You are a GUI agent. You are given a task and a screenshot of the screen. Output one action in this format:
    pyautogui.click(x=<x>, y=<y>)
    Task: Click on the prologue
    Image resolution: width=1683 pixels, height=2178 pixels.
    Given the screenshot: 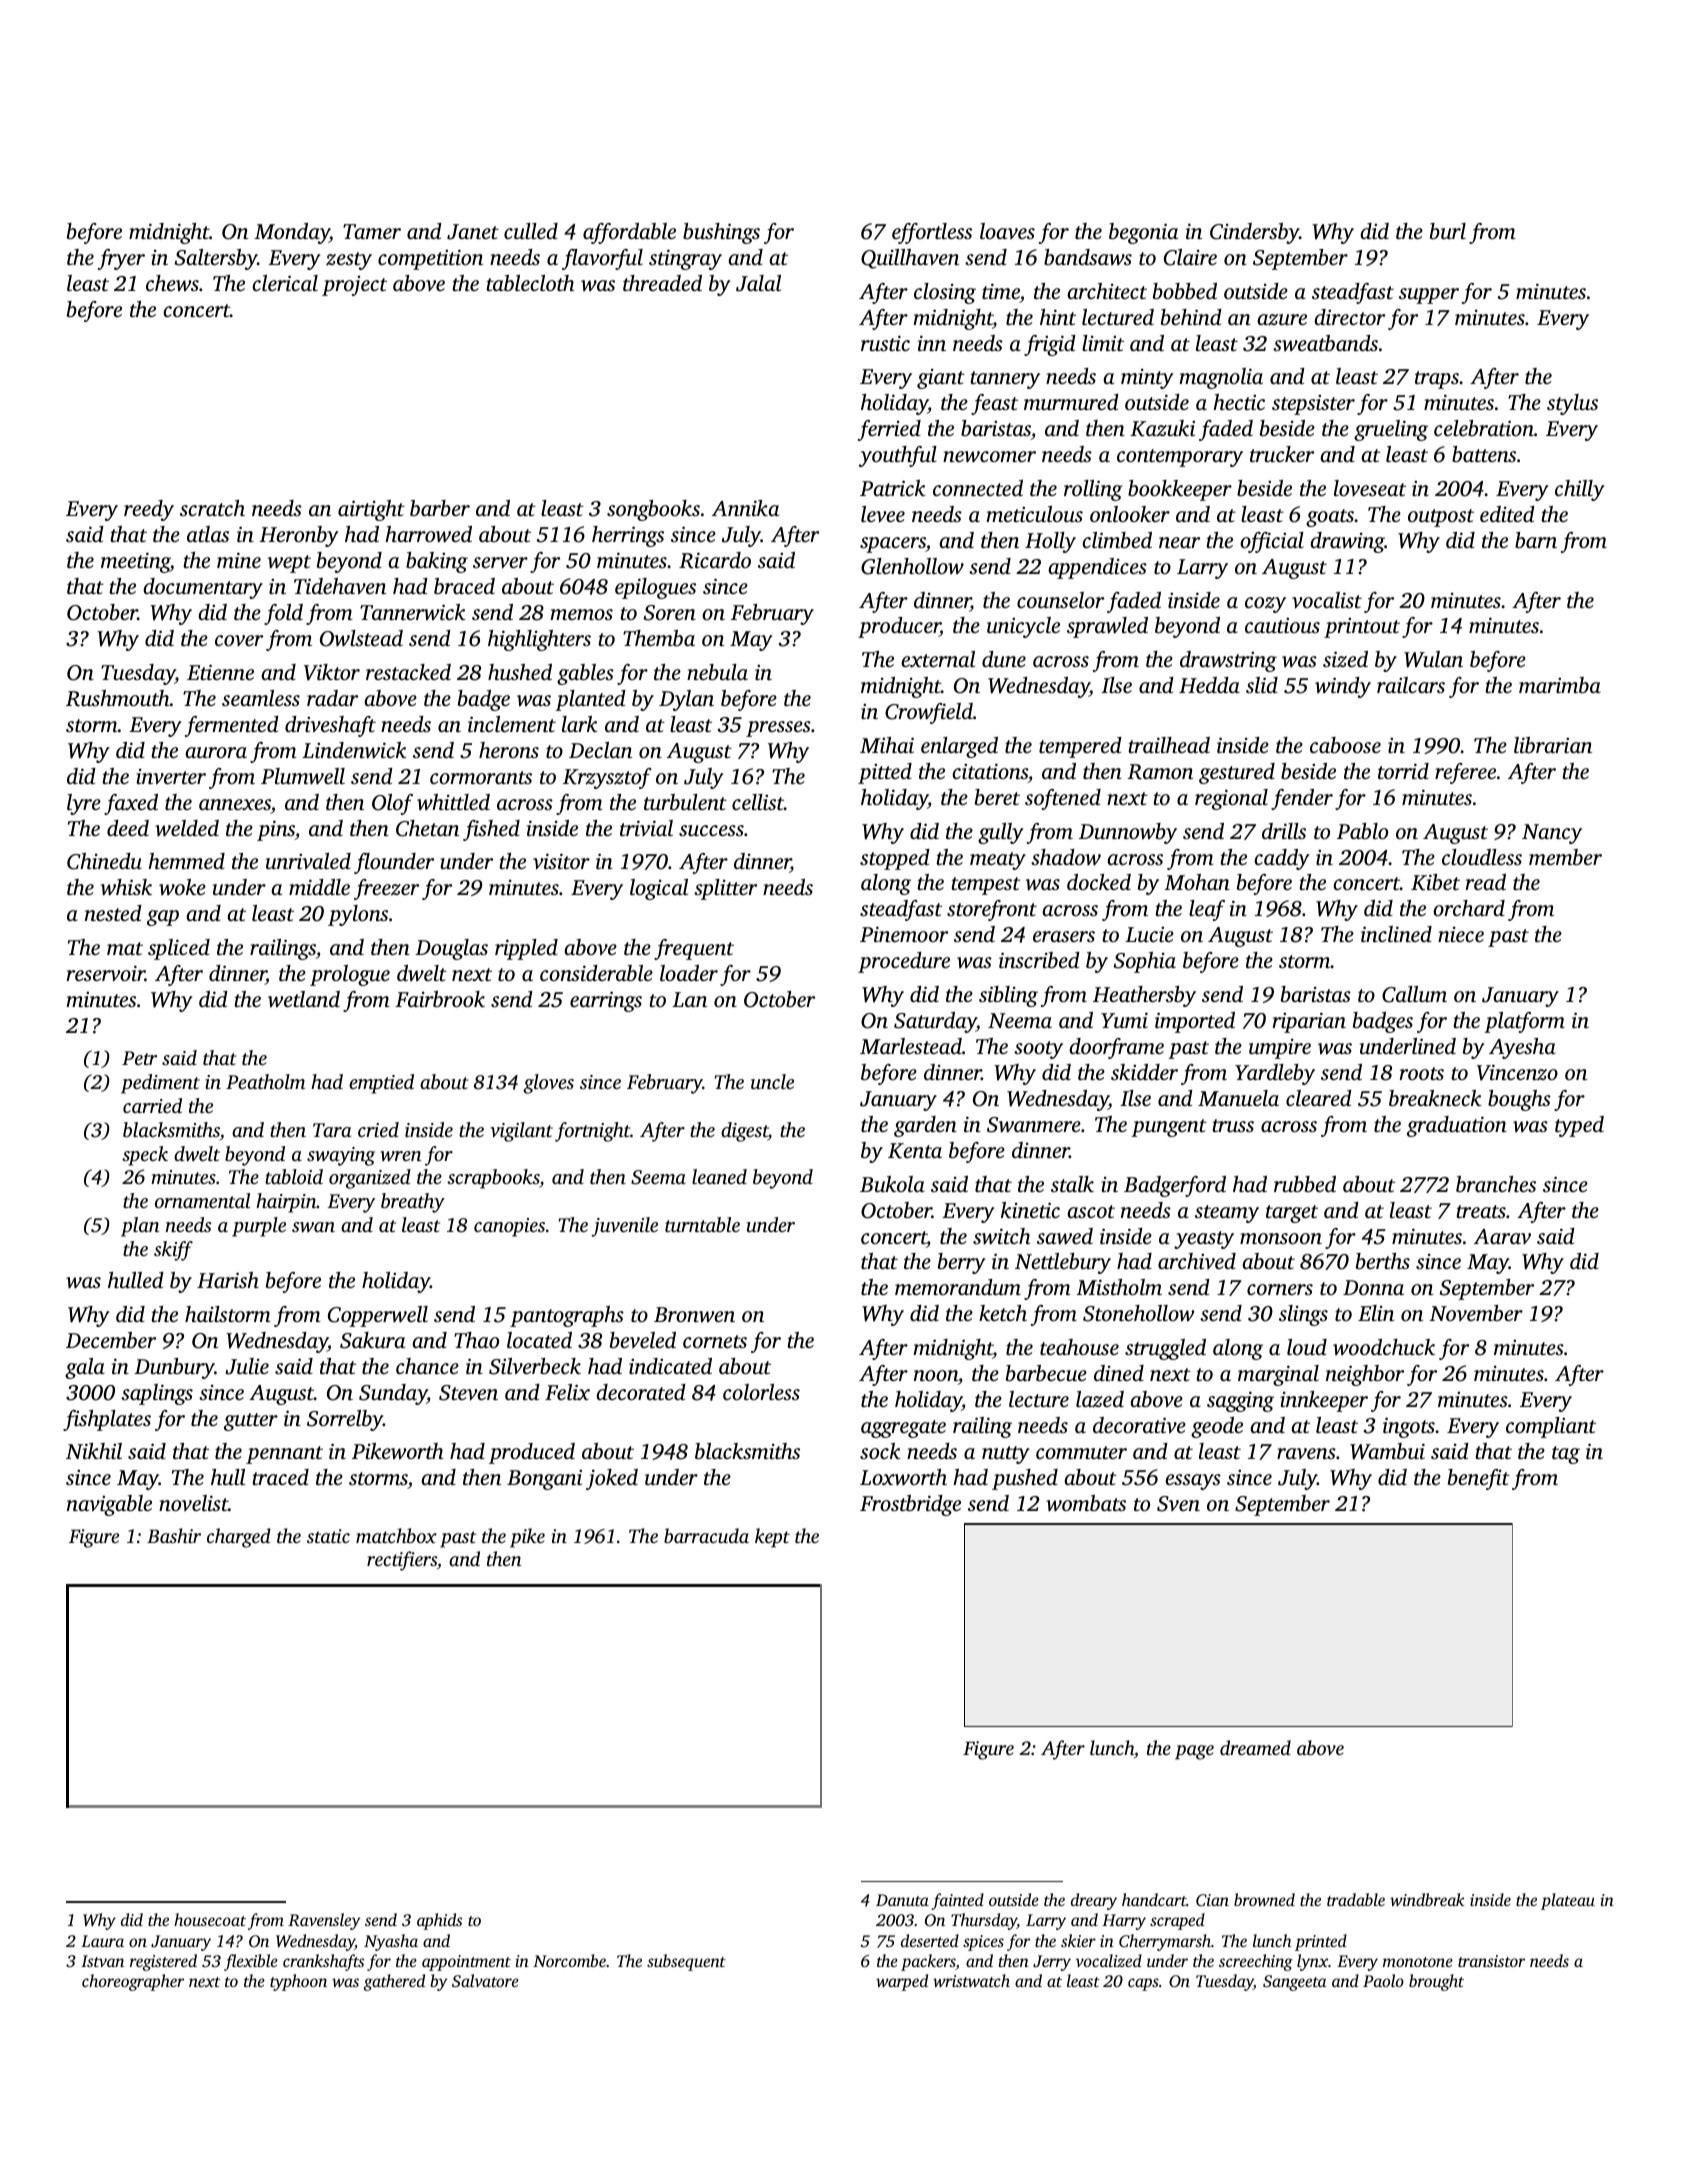 What is the action you would take?
    pyautogui.click(x=350, y=975)
